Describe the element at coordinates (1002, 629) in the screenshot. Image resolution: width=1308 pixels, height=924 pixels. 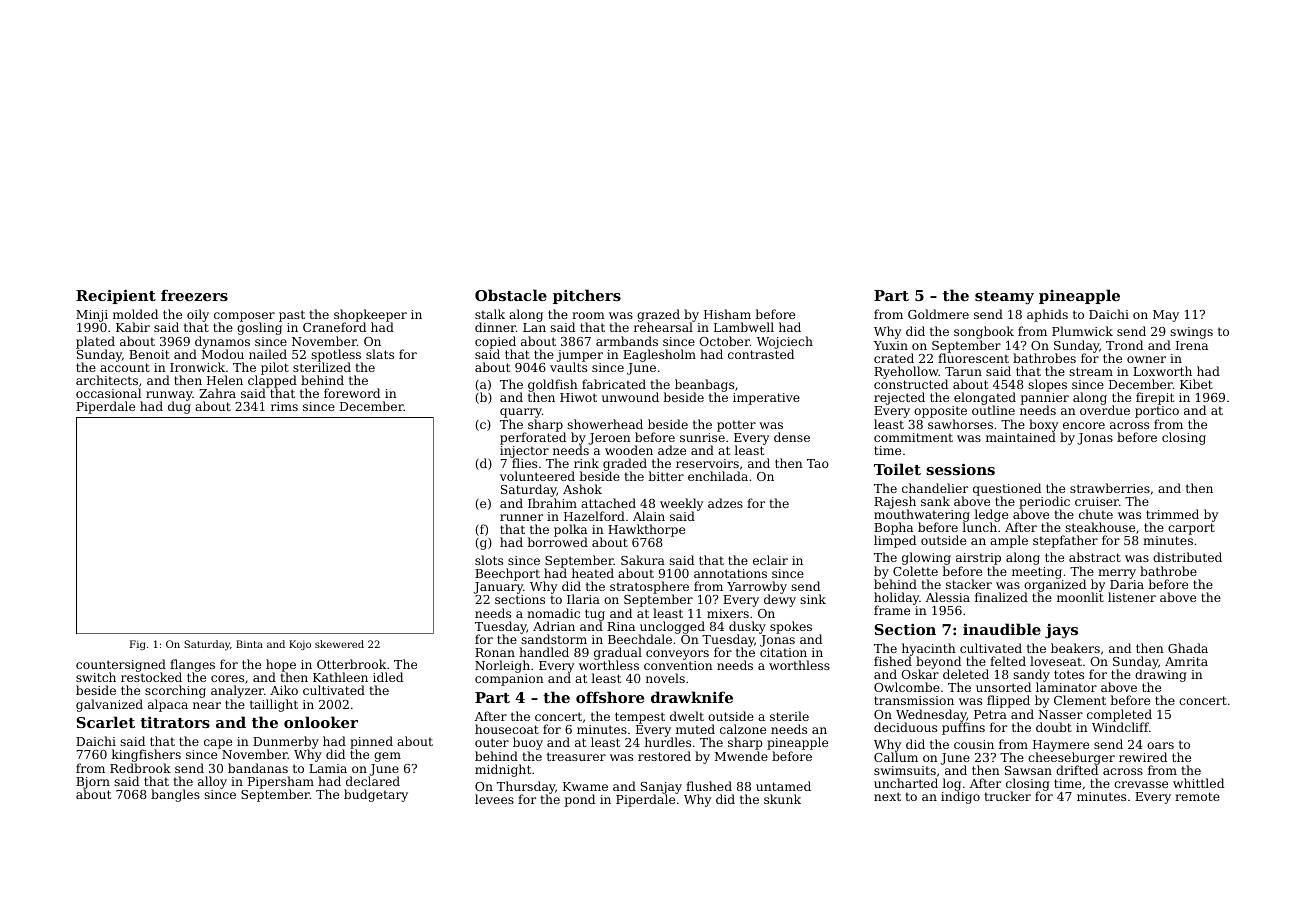
I see `inaudible` at that location.
